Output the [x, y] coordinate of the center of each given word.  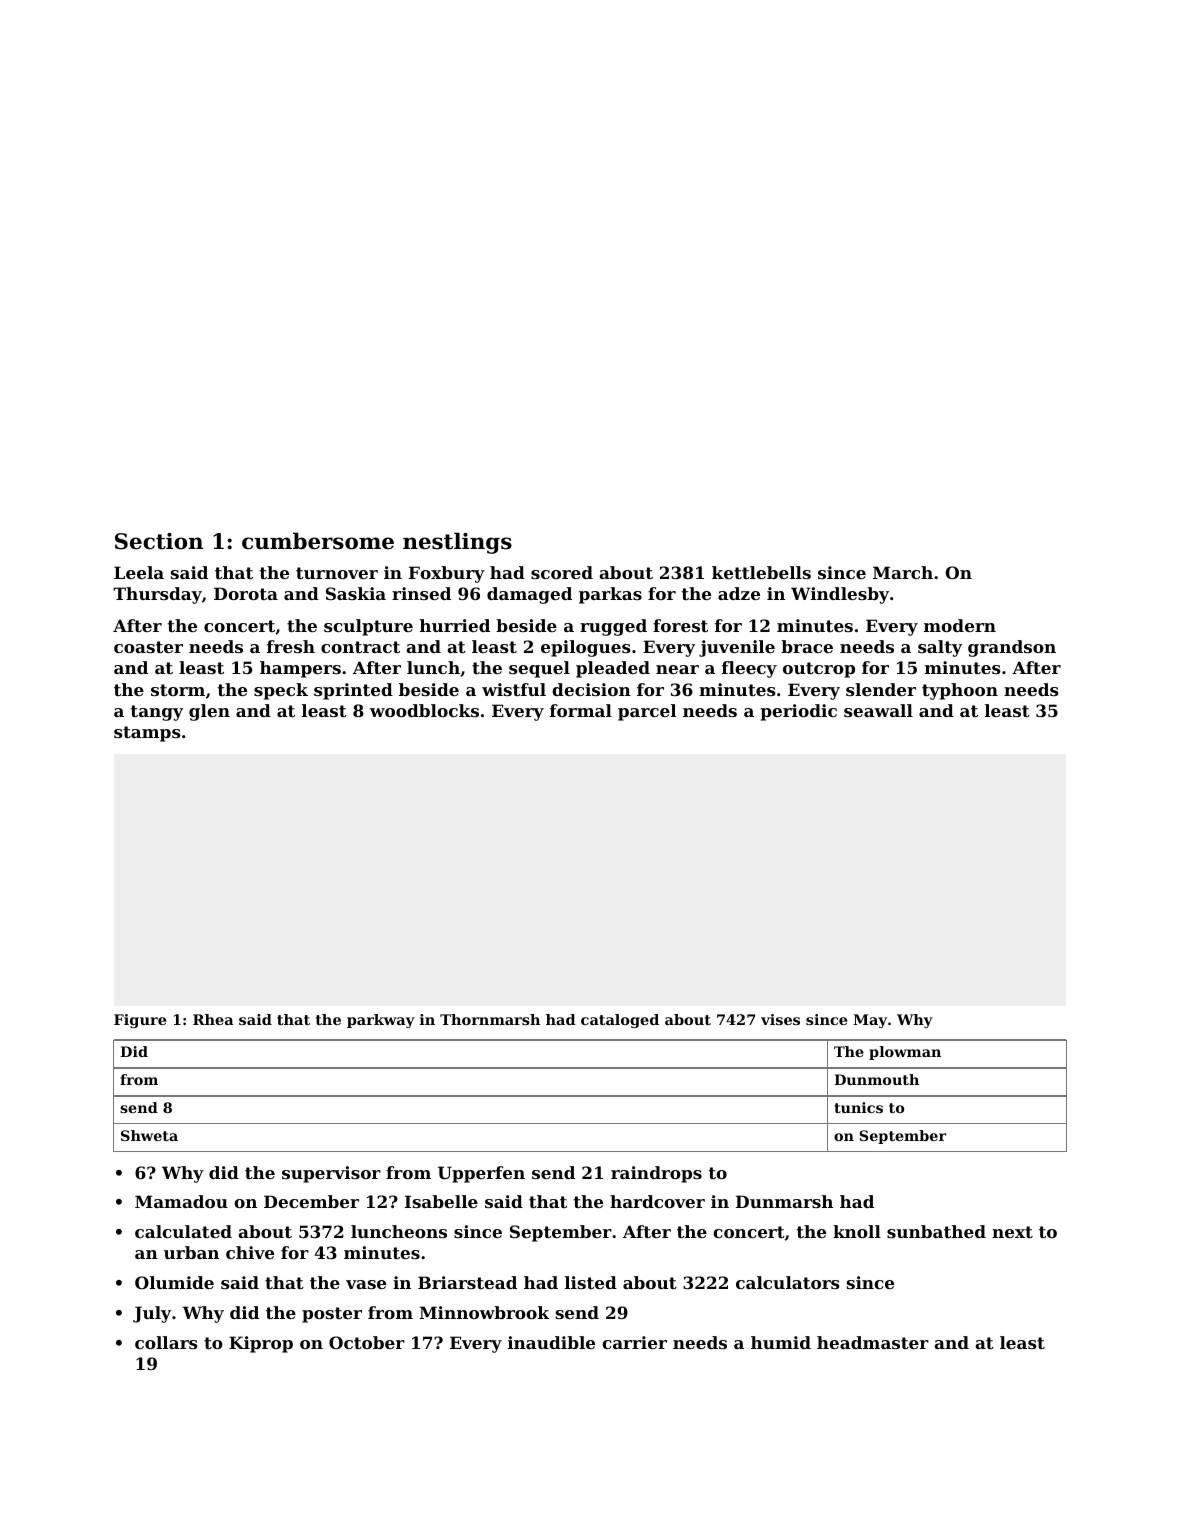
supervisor [331, 1174]
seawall [878, 710]
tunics [858, 1107]
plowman [905, 1053]
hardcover [657, 1201]
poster [332, 1315]
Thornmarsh [490, 1019]
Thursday [157, 595]
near [677, 669]
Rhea [213, 1019]
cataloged [620, 1021]
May [870, 1021]
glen [209, 712]
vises [780, 1019]
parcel [647, 712]
